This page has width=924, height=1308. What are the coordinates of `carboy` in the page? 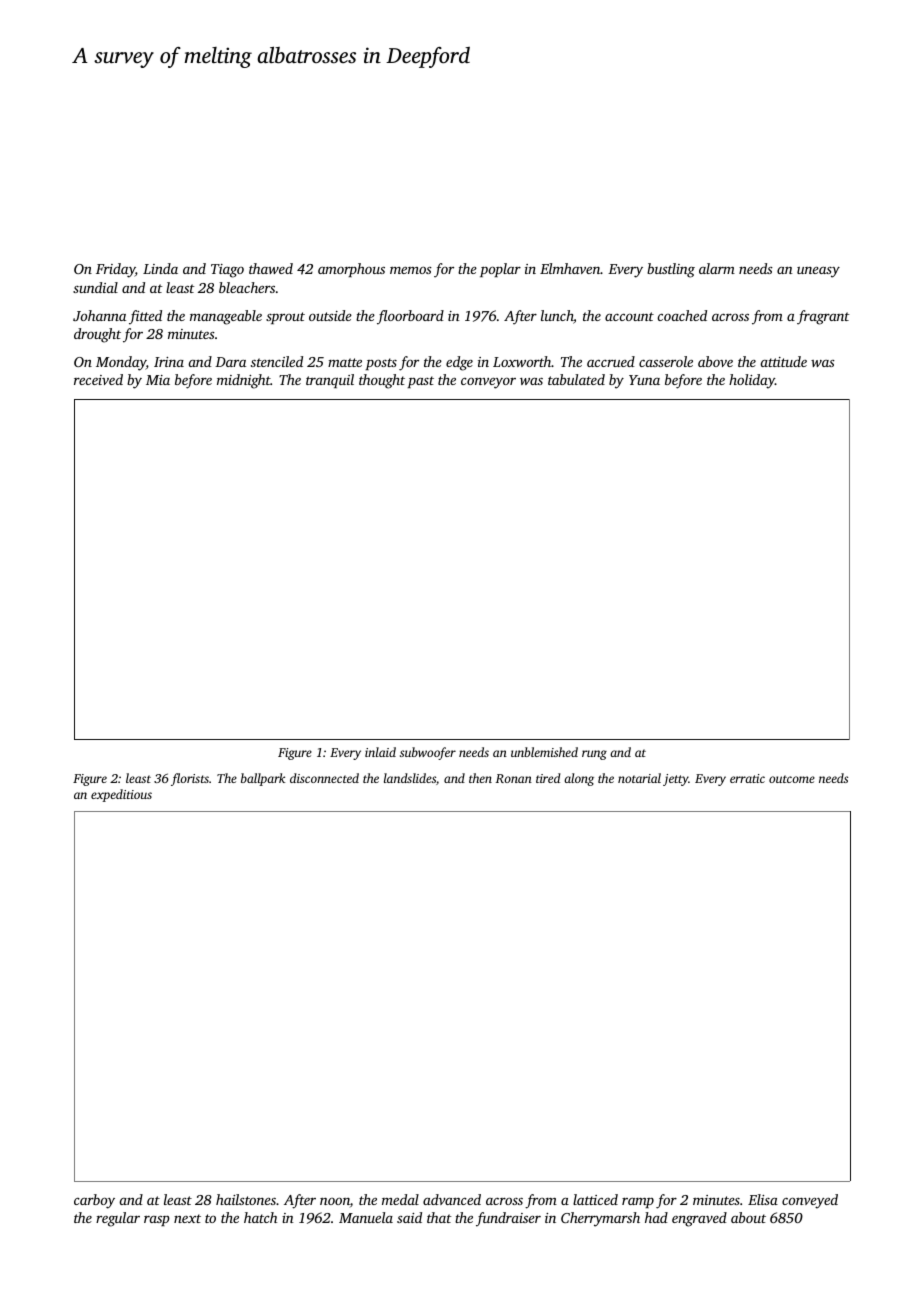 It's located at (94, 1201).
